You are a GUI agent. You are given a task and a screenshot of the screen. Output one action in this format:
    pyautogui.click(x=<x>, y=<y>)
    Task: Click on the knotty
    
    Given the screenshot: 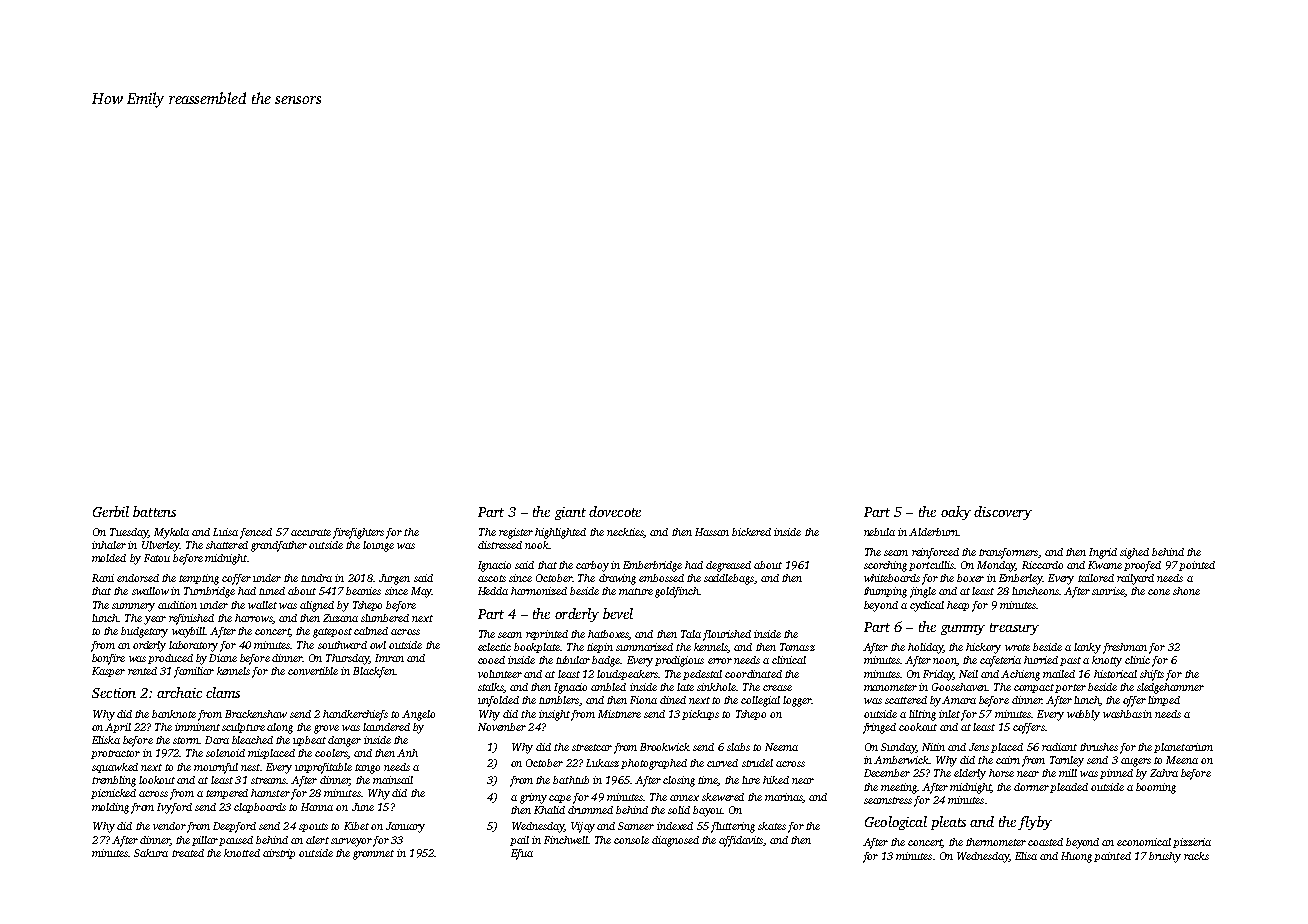 What is the action you would take?
    pyautogui.click(x=1107, y=661)
